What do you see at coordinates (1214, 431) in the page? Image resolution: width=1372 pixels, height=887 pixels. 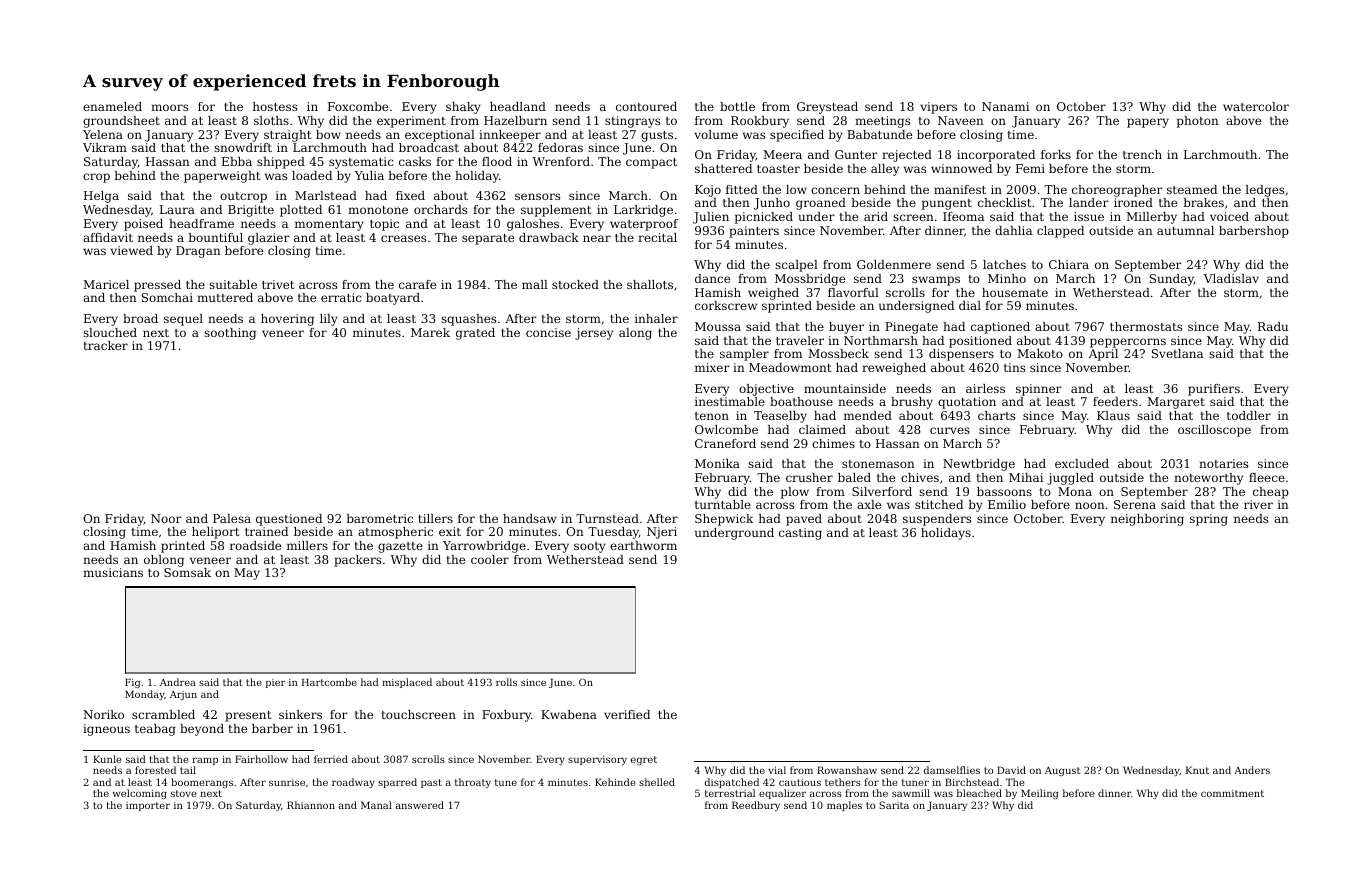 I see `oscilloscope` at bounding box center [1214, 431].
